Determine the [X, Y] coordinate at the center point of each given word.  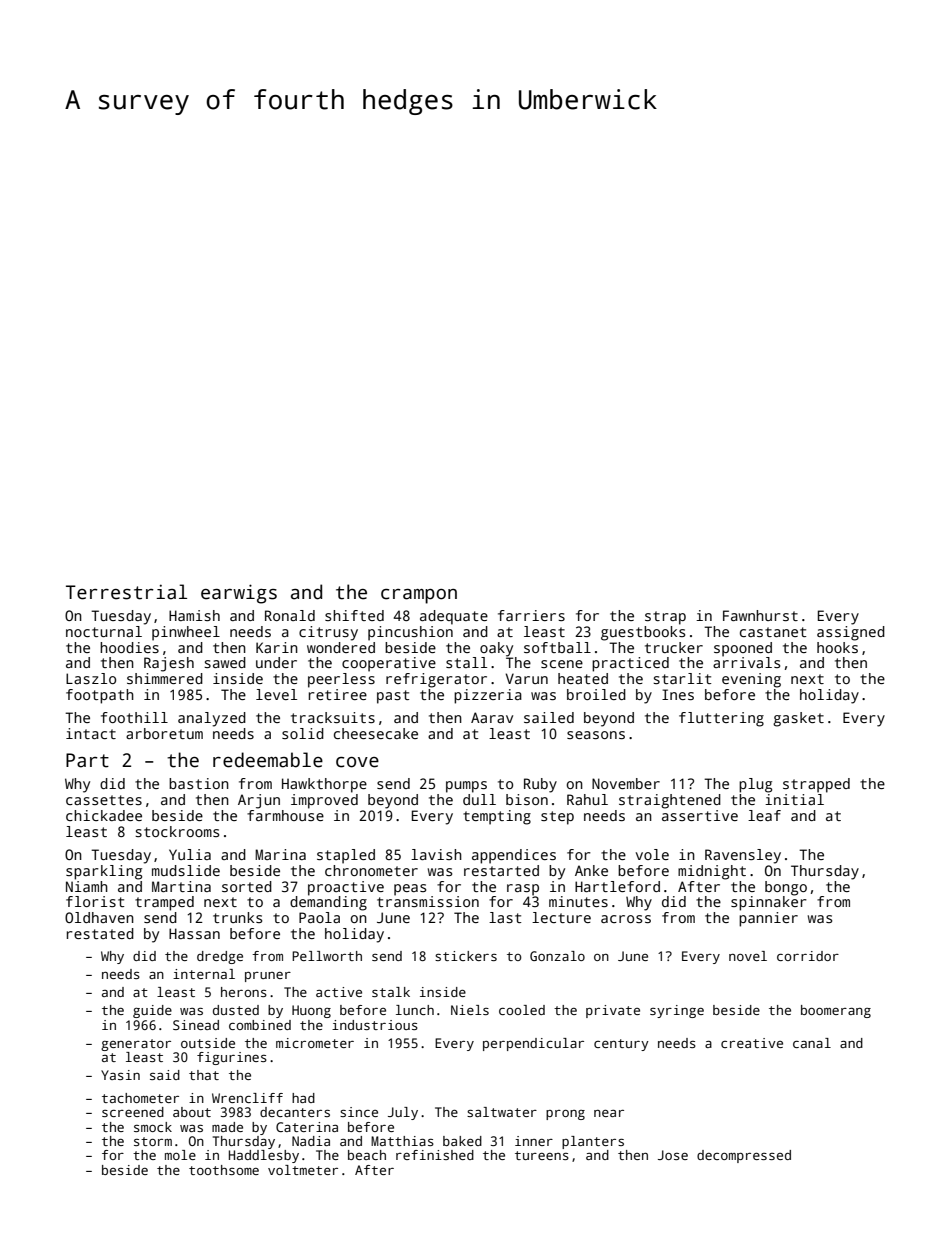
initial [794, 799]
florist [95, 901]
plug [755, 785]
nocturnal [104, 631]
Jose [673, 1155]
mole [180, 1155]
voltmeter [303, 1170]
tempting [497, 817]
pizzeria [488, 696]
